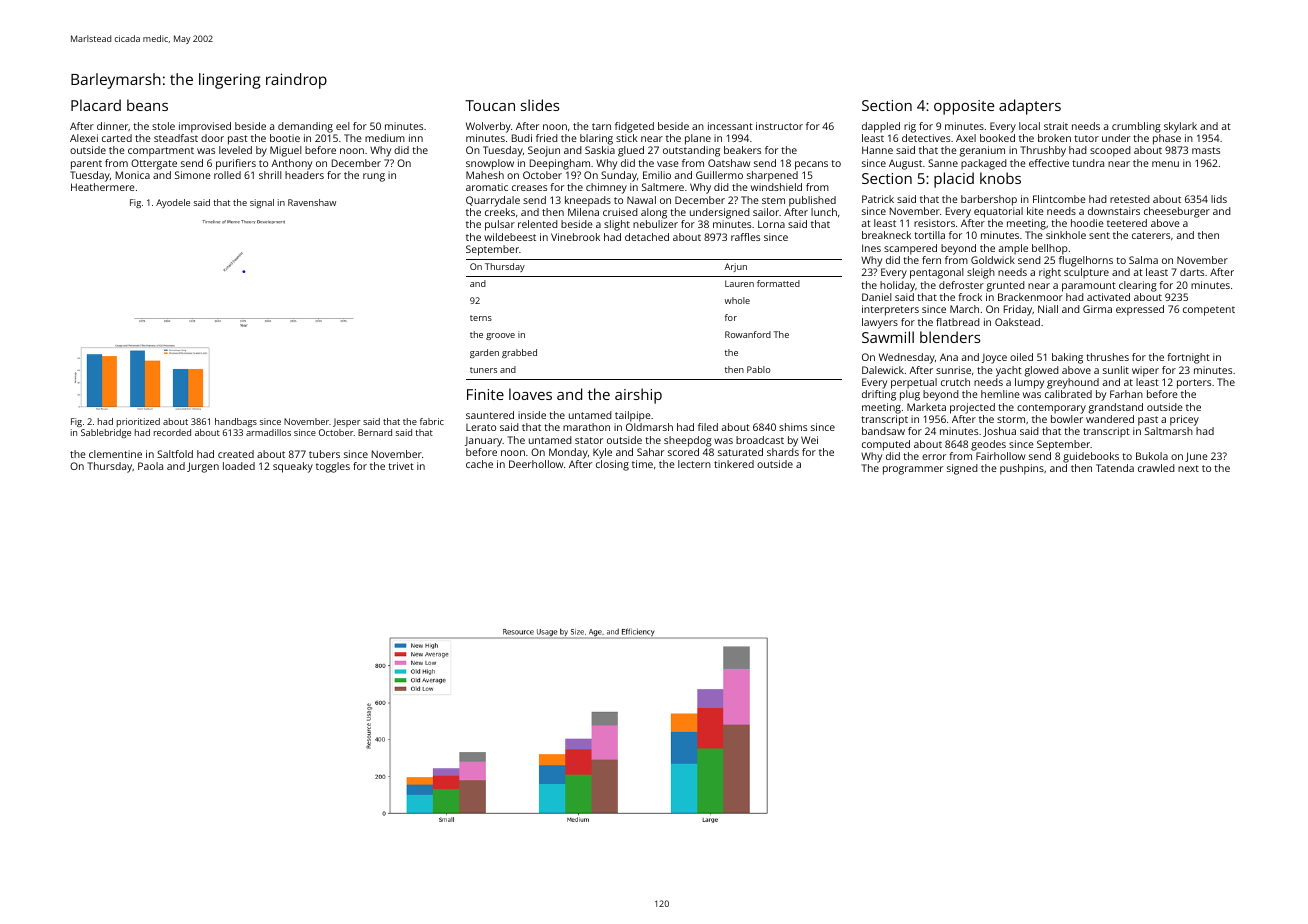  Describe the element at coordinates (173, 203) in the screenshot. I see `Ayodele` at that location.
